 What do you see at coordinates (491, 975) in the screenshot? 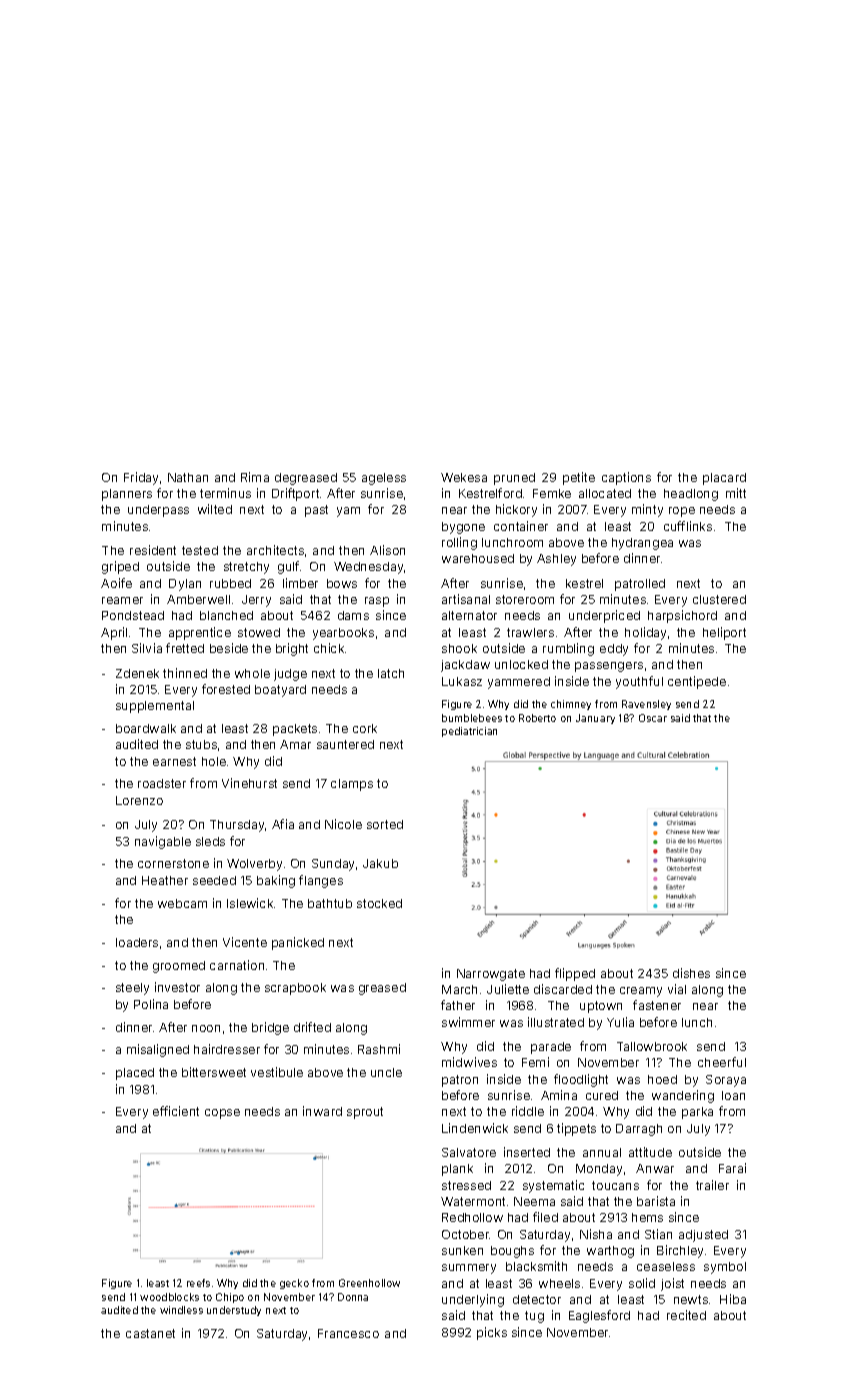
I see `Narrowgate` at bounding box center [491, 975].
